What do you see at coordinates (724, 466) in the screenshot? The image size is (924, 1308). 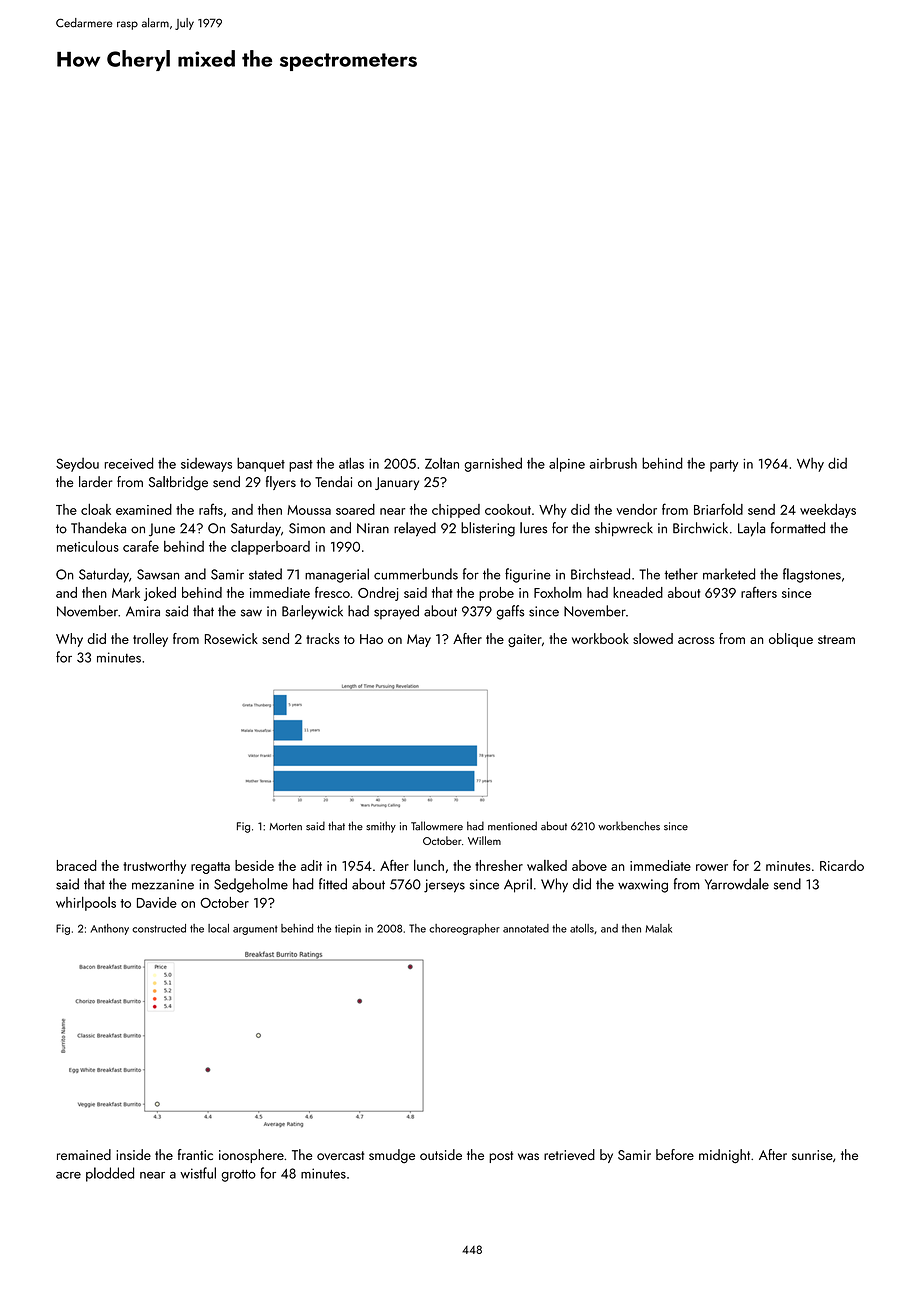 I see `party` at bounding box center [724, 466].
